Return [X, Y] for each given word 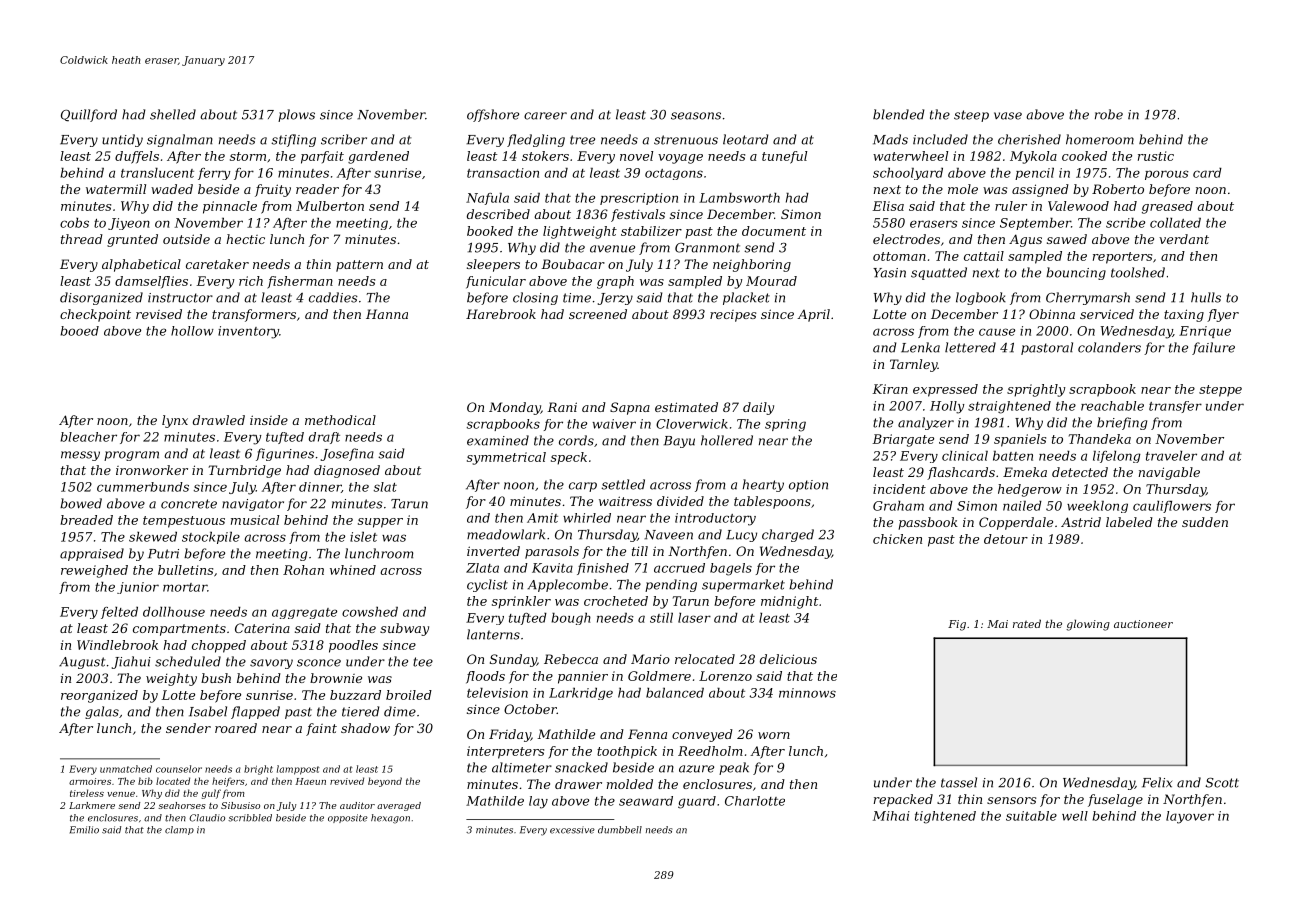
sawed [1067, 239]
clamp [179, 830]
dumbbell [620, 830]
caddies [333, 297]
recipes [733, 316]
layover [1190, 817]
